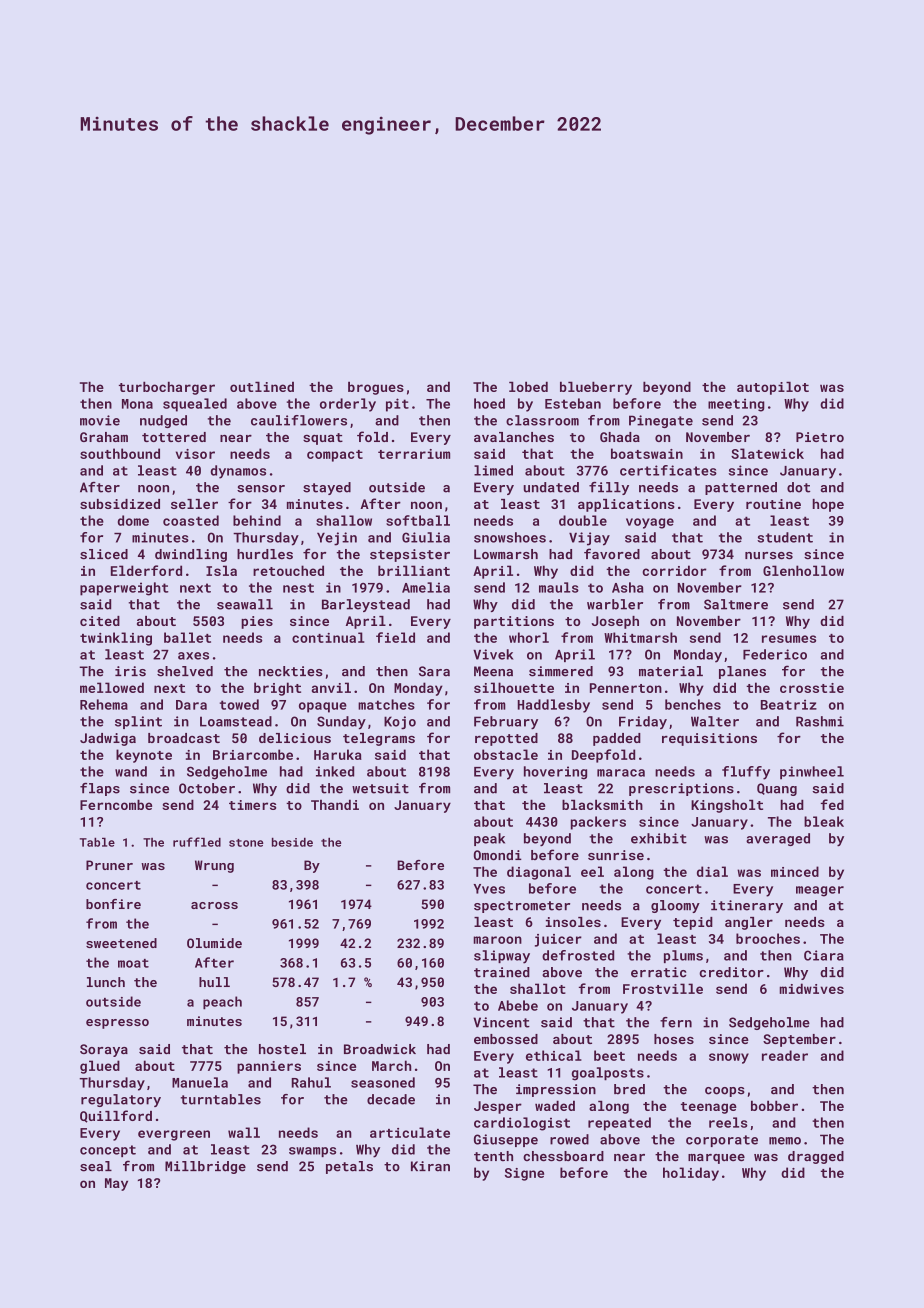 Image resolution: width=924 pixels, height=1308 pixels. What do you see at coordinates (816, 1157) in the document?
I see `dragged` at bounding box center [816, 1157].
